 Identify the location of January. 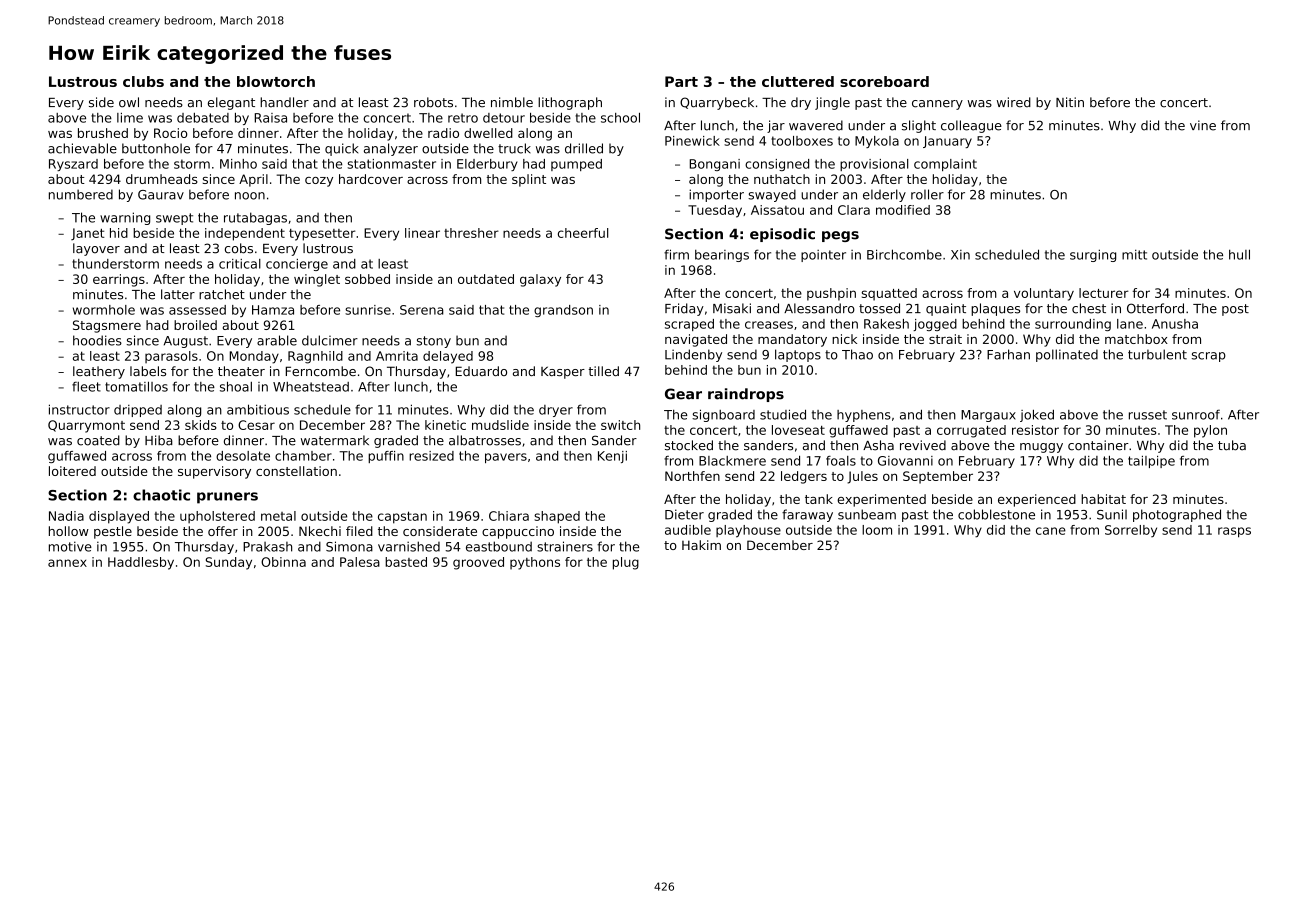
(947, 142).
